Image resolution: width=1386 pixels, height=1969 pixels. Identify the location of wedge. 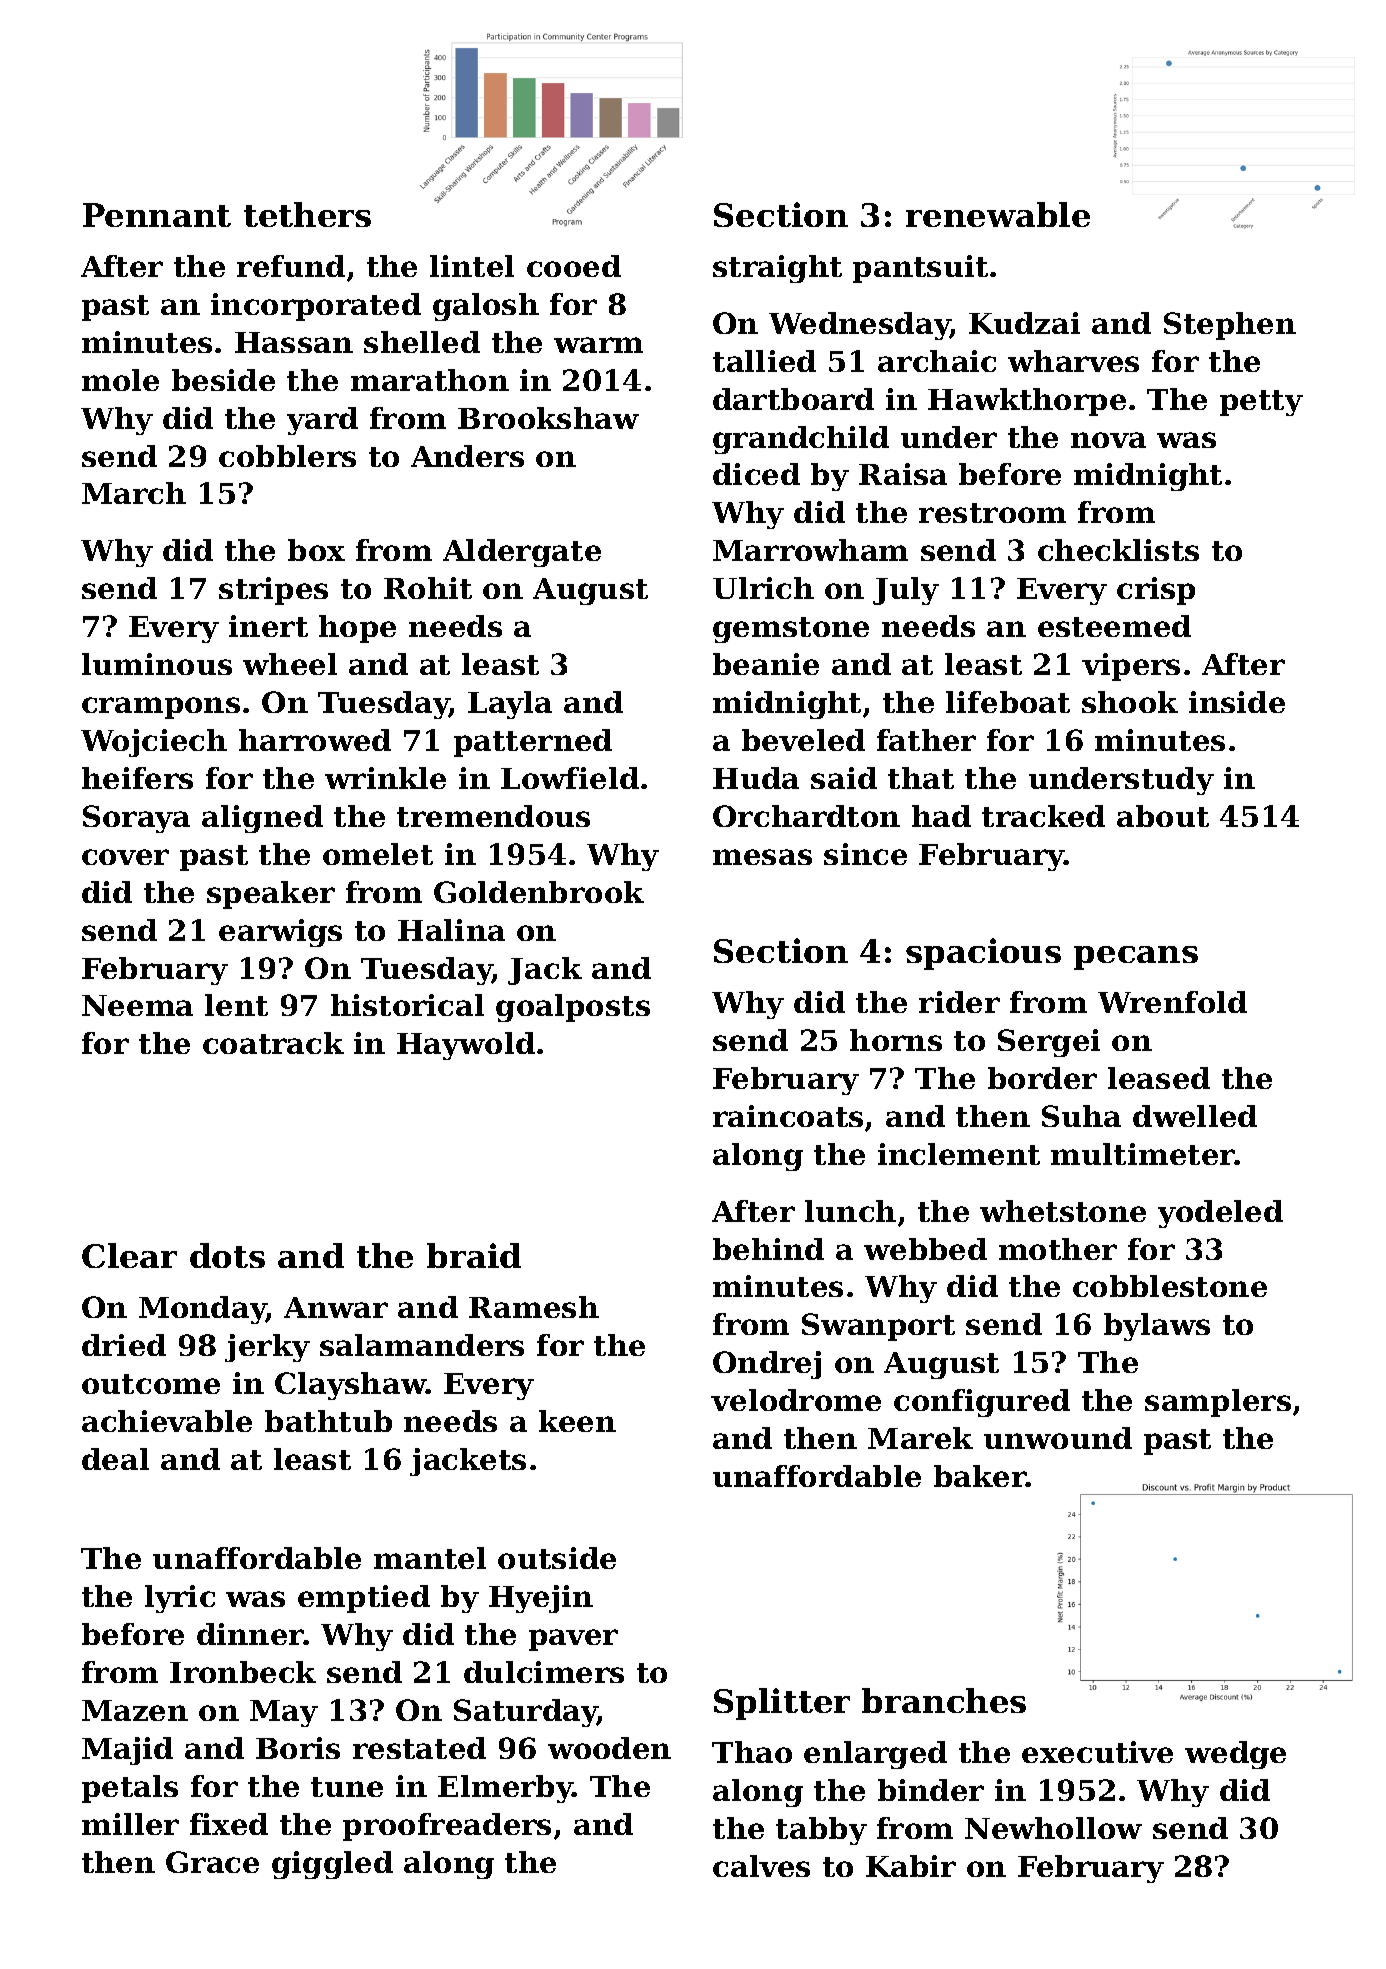
(1235, 1755).
